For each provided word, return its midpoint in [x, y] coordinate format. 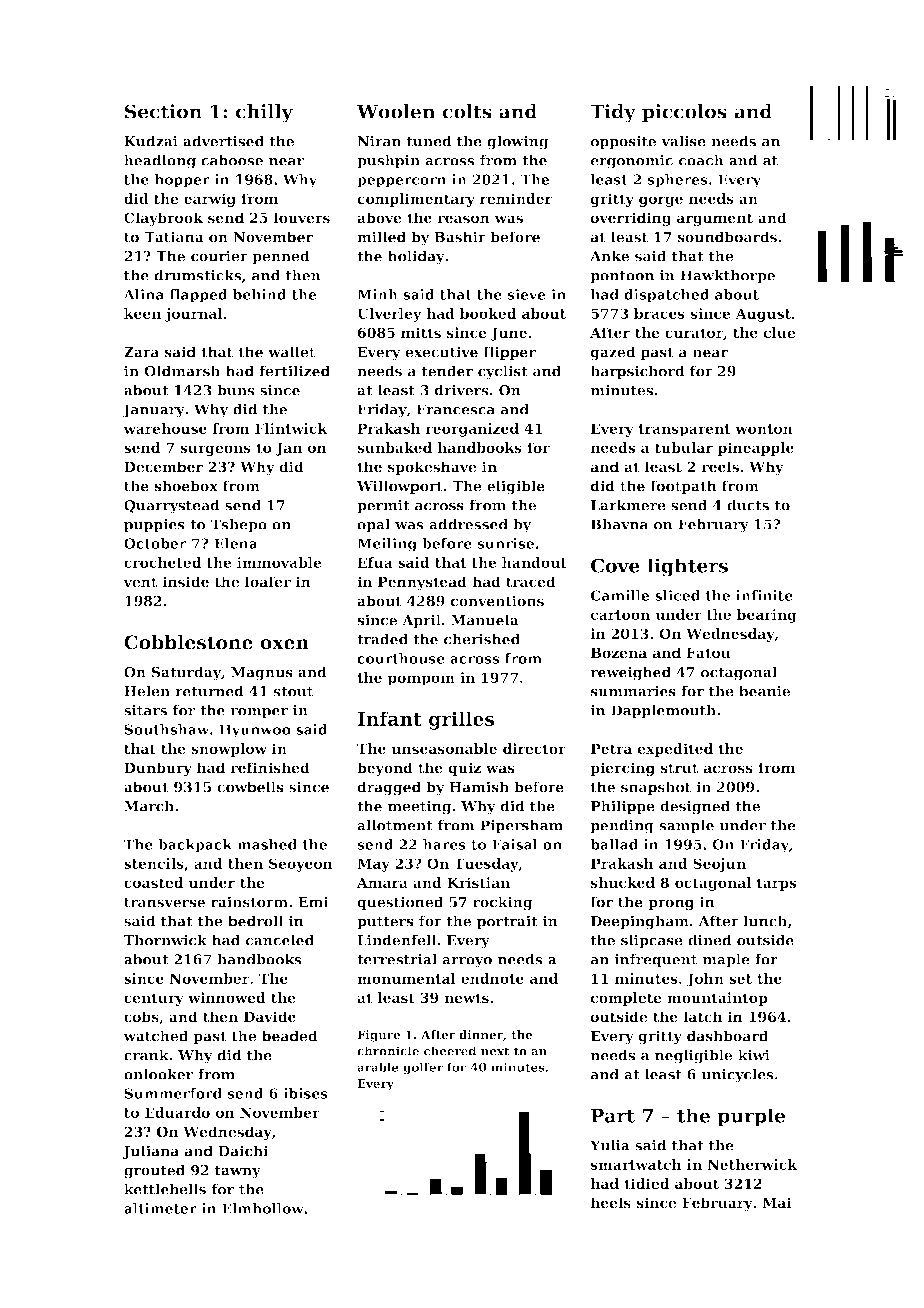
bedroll [255, 921]
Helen [147, 691]
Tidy [613, 113]
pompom [421, 680]
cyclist [503, 372]
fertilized [294, 371]
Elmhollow [263, 1208]
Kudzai [151, 141]
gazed [613, 353]
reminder [516, 198]
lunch [765, 921]
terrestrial [397, 959]
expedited [675, 750]
